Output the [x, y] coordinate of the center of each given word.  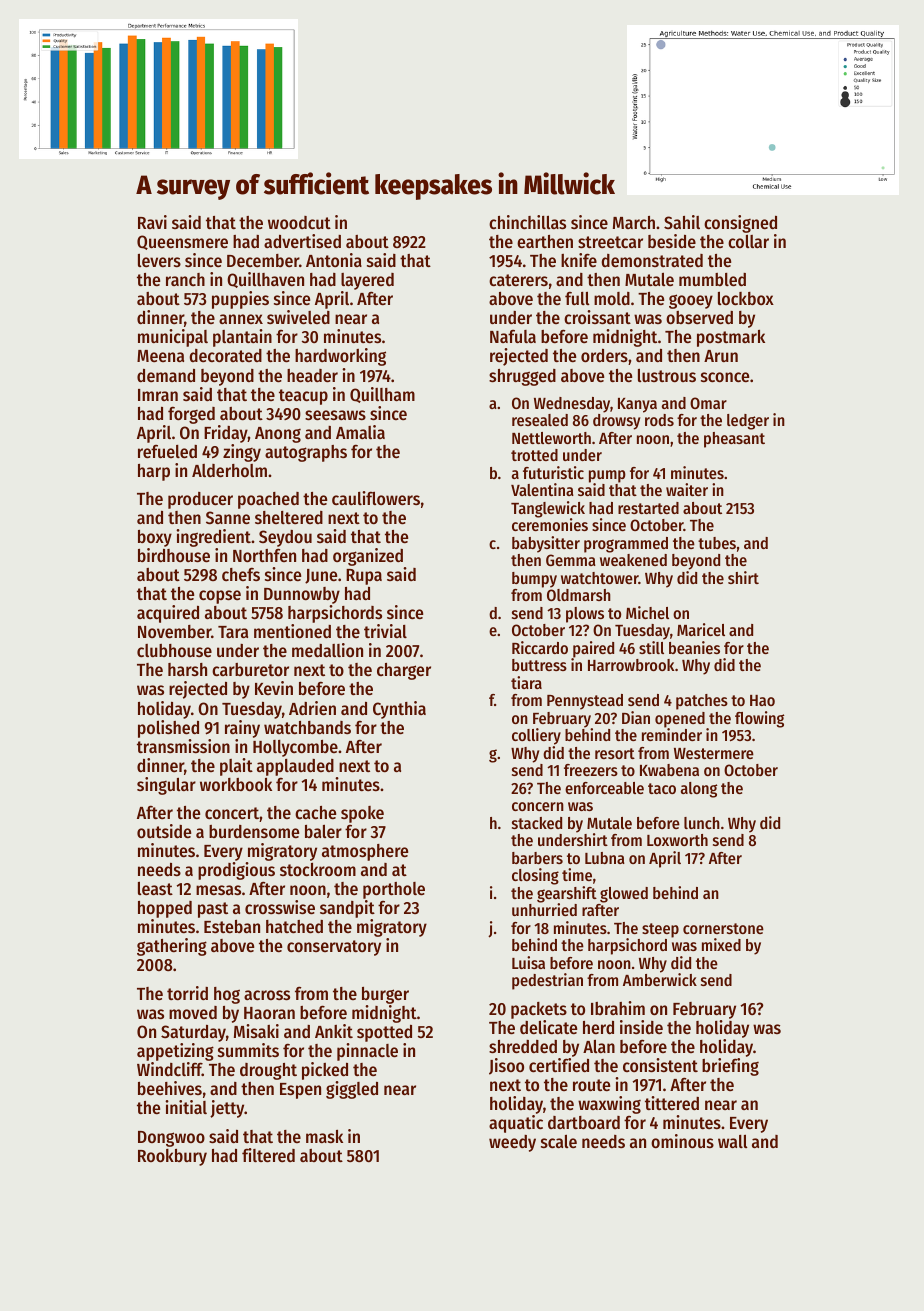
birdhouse [174, 555]
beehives [170, 1088]
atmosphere [365, 852]
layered [367, 281]
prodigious [236, 872]
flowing [759, 719]
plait [236, 767]
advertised [302, 241]
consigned [740, 224]
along [699, 790]
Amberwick [660, 979]
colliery [536, 736]
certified [559, 1065]
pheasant [734, 440]
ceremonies [550, 524]
